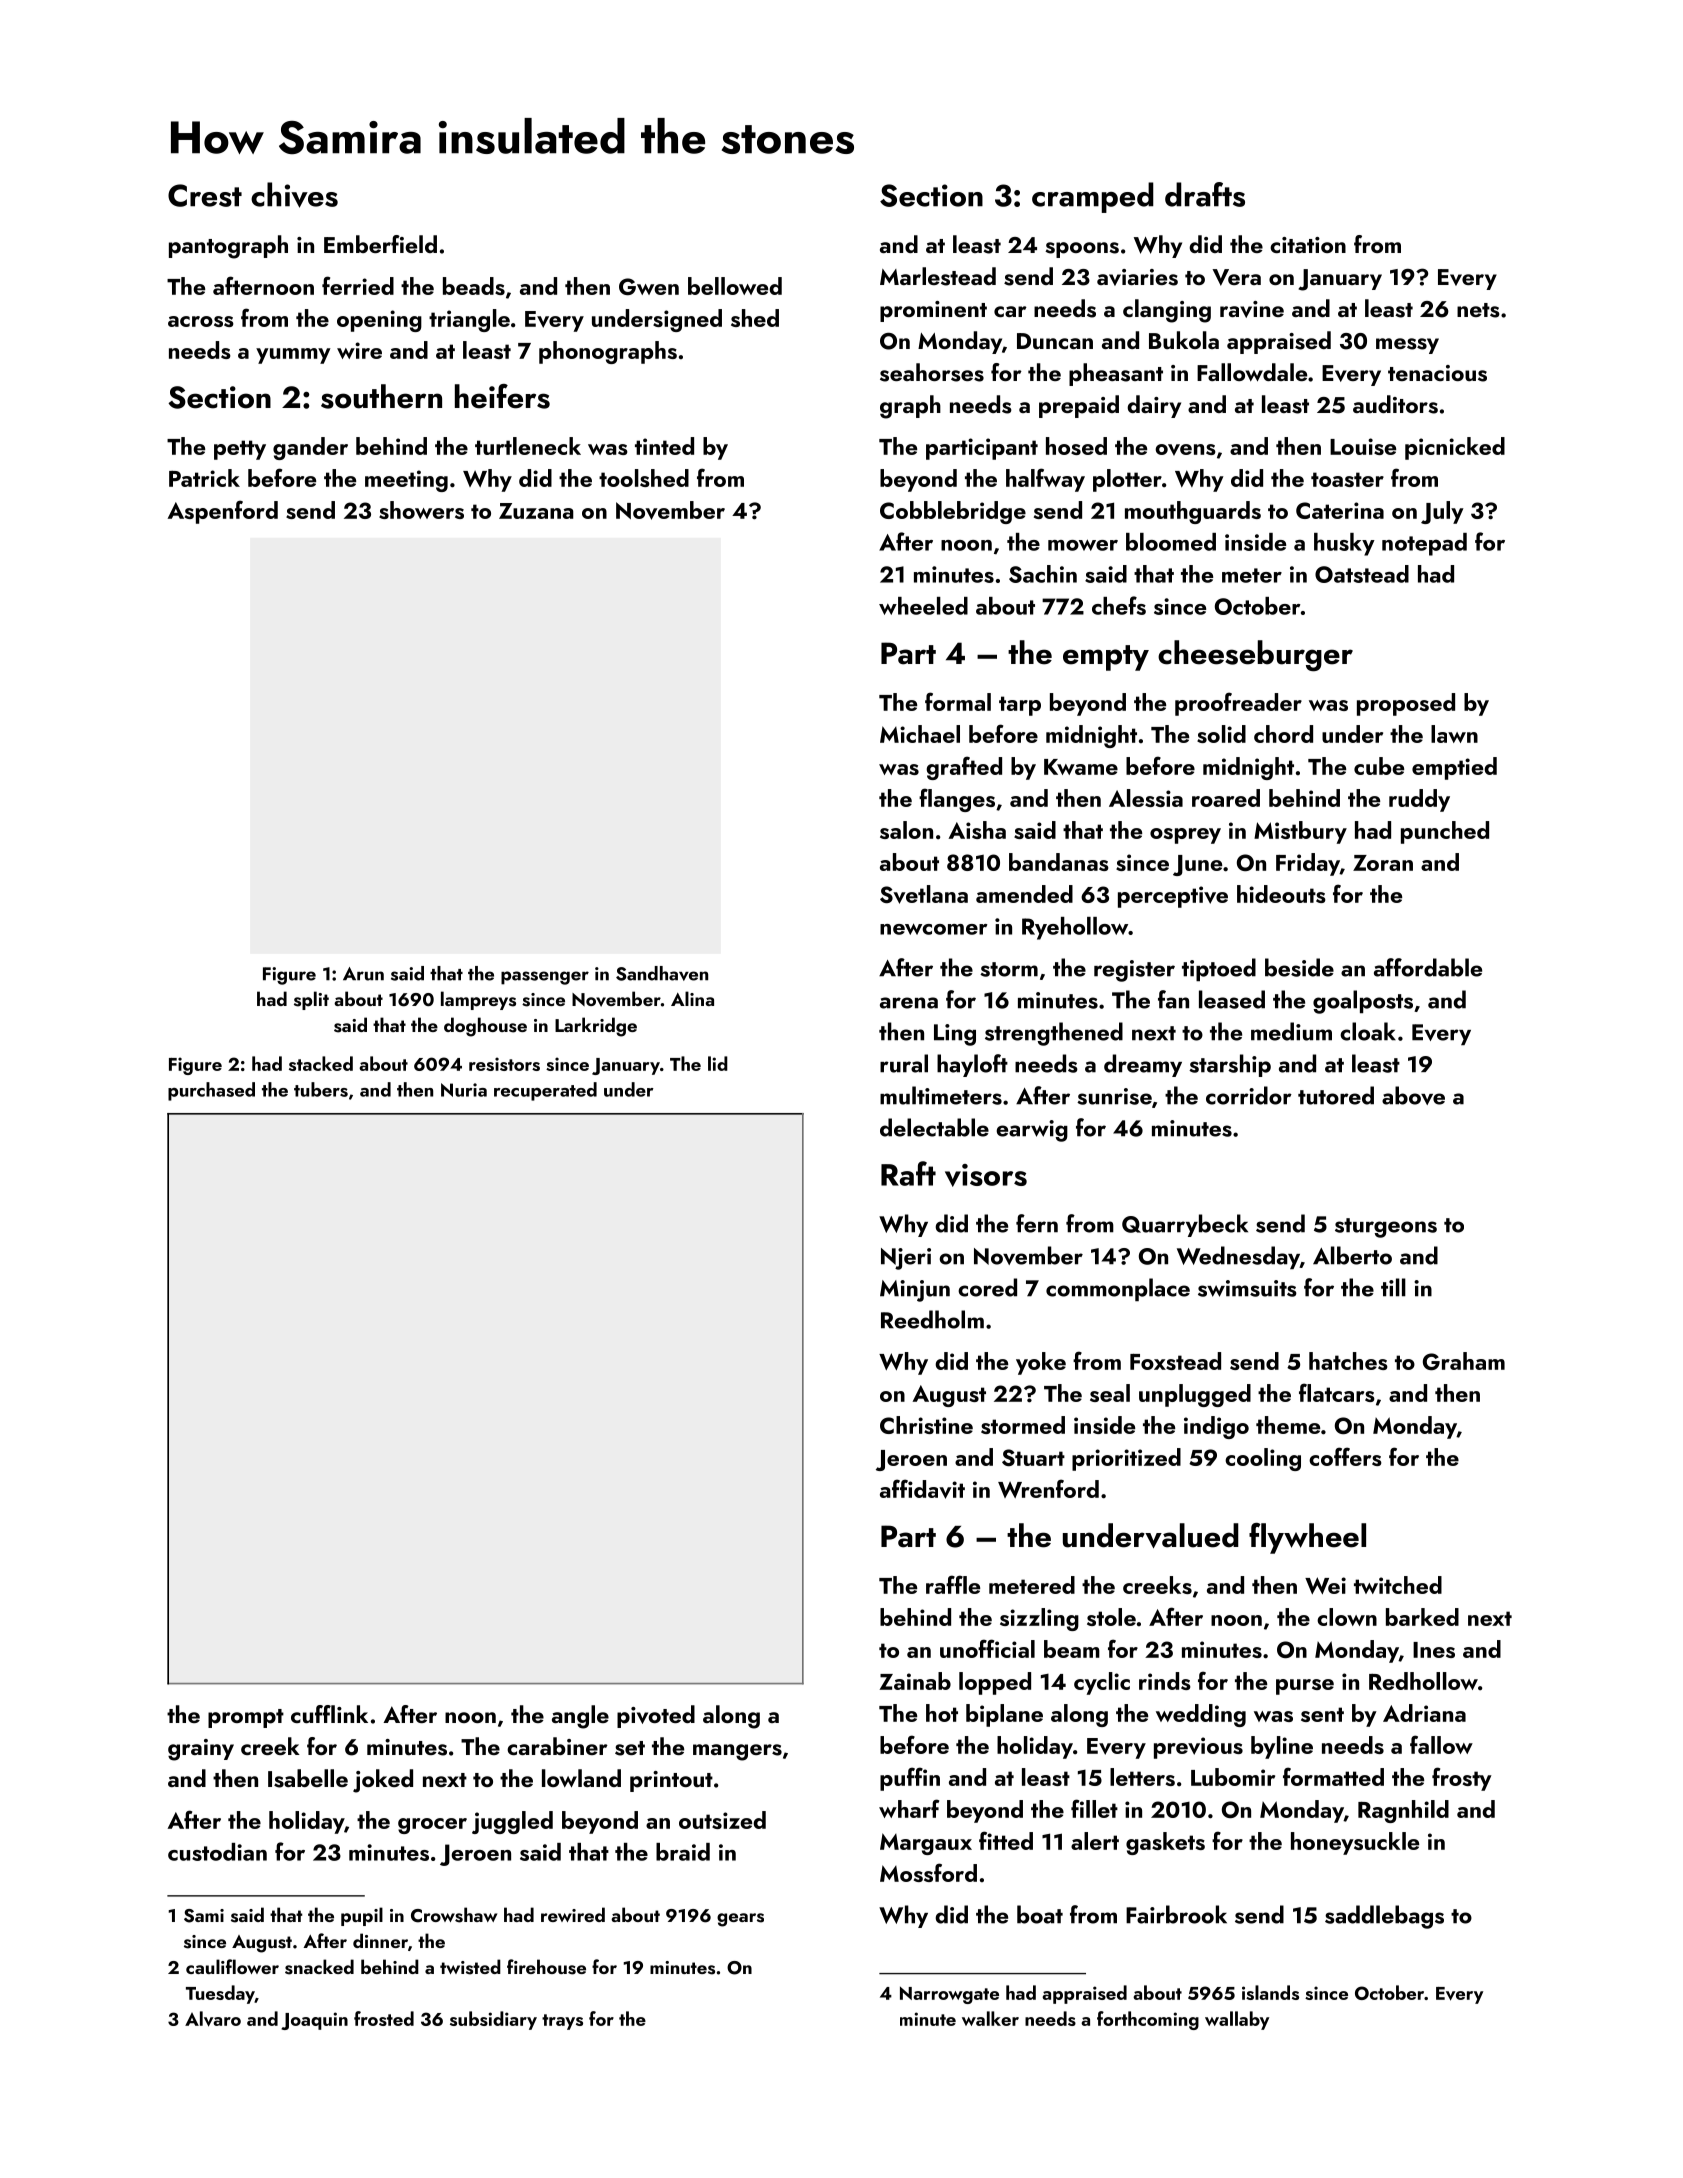 The width and height of the screenshot is (1683, 2178). I want to click on nets, so click(1478, 310).
